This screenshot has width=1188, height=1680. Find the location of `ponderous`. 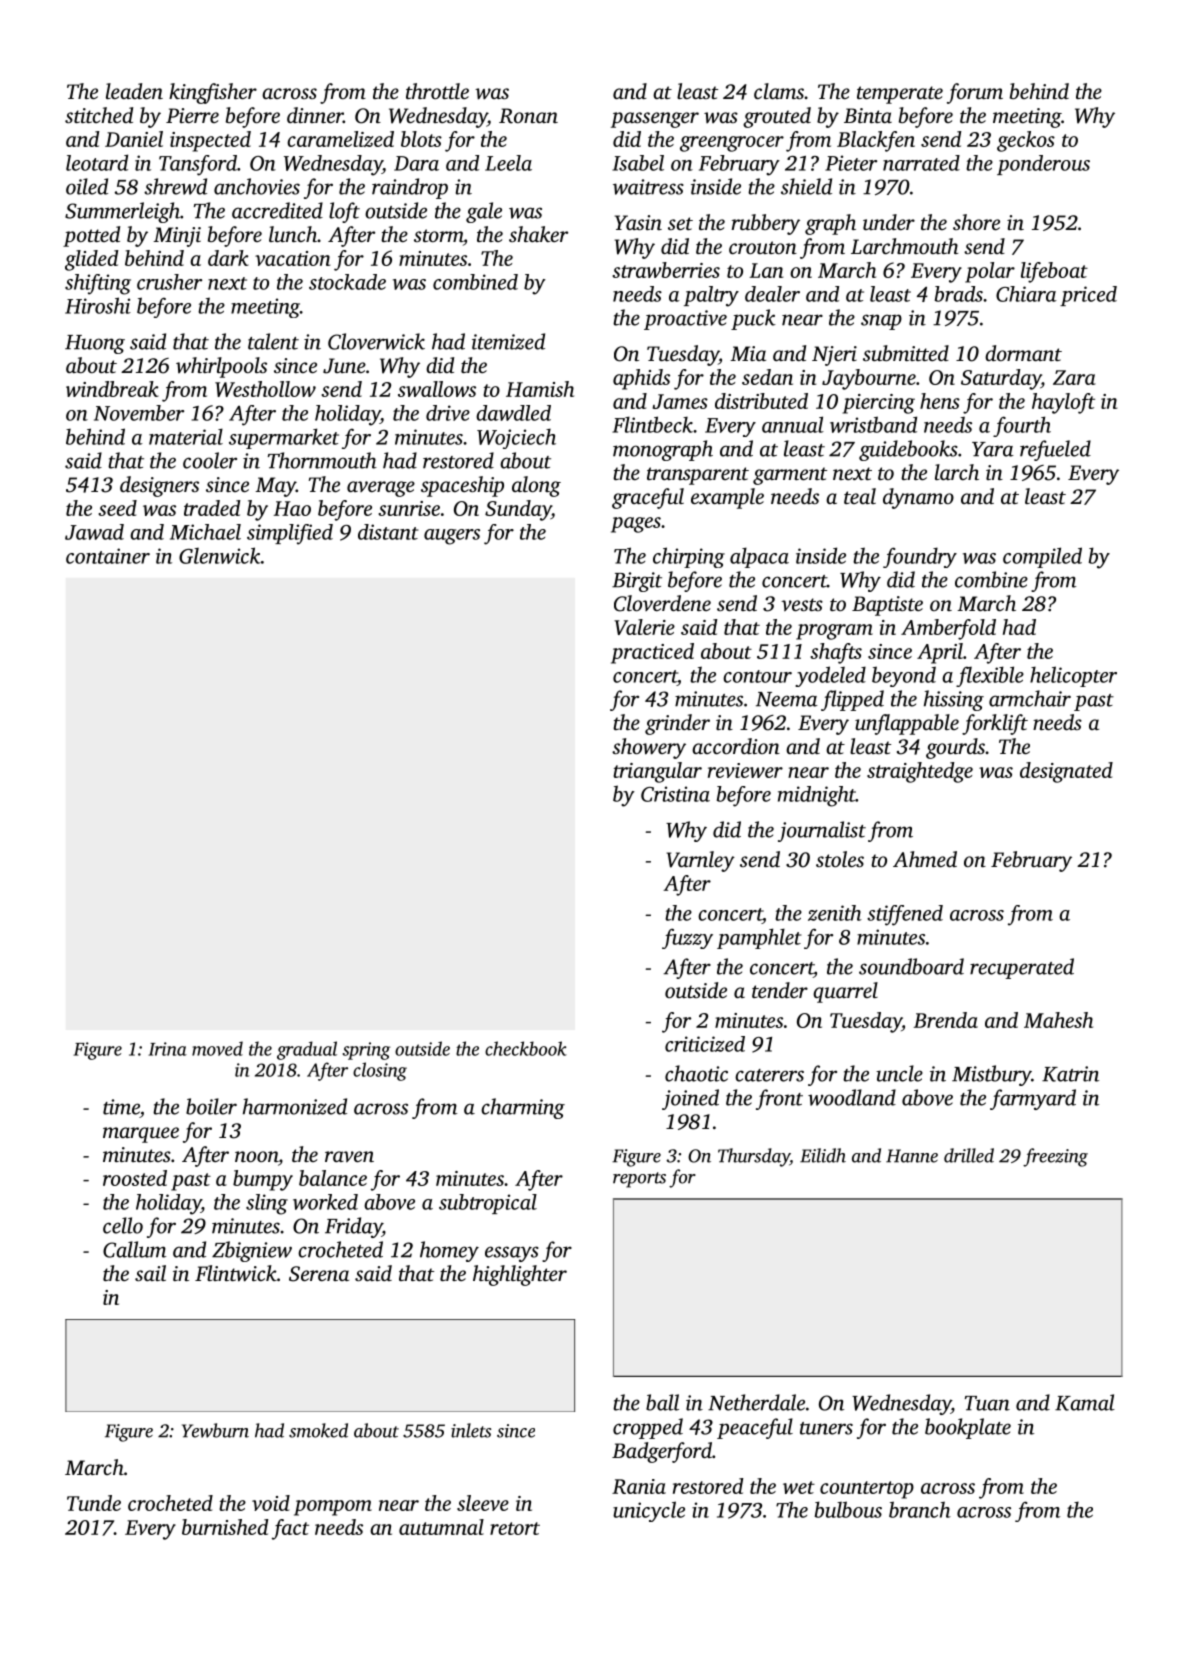

ponderous is located at coordinates (1043, 165).
